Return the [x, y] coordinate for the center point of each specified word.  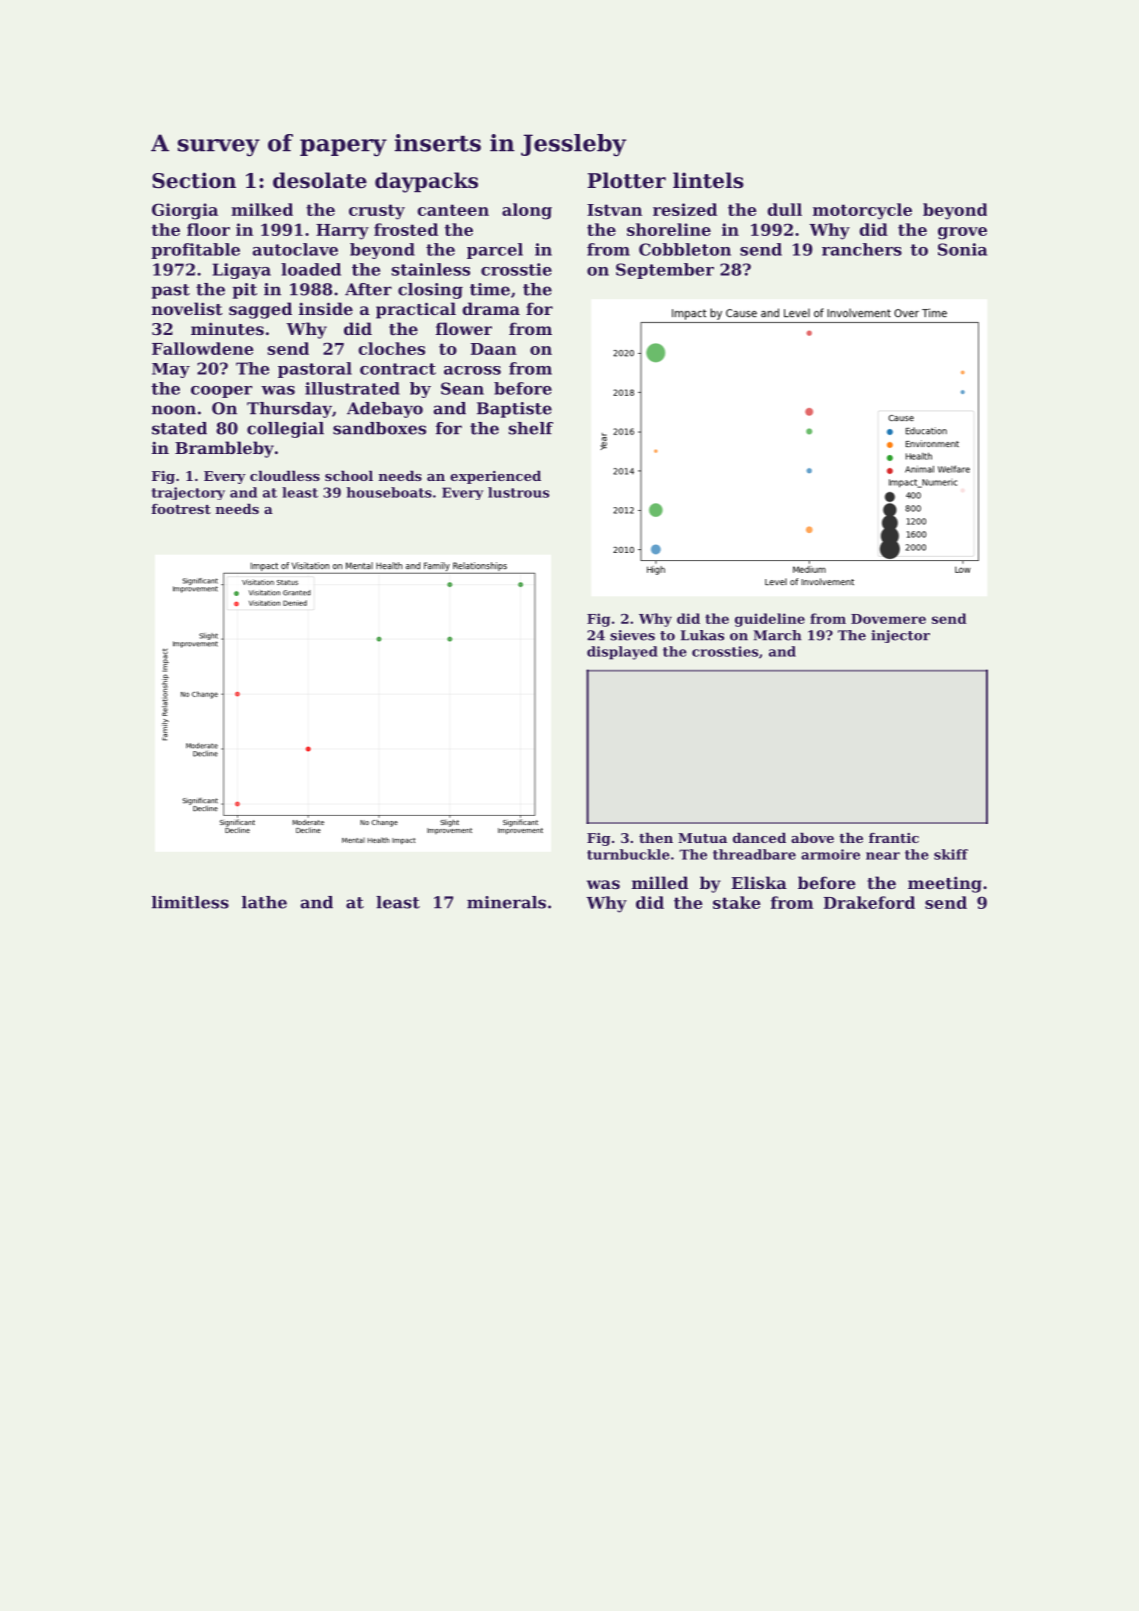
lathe [264, 902]
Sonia [962, 249]
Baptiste [514, 410]
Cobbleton [685, 249]
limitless [190, 902]
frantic [894, 838]
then [656, 838]
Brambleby [224, 449]
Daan [494, 349]
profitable [195, 251]
